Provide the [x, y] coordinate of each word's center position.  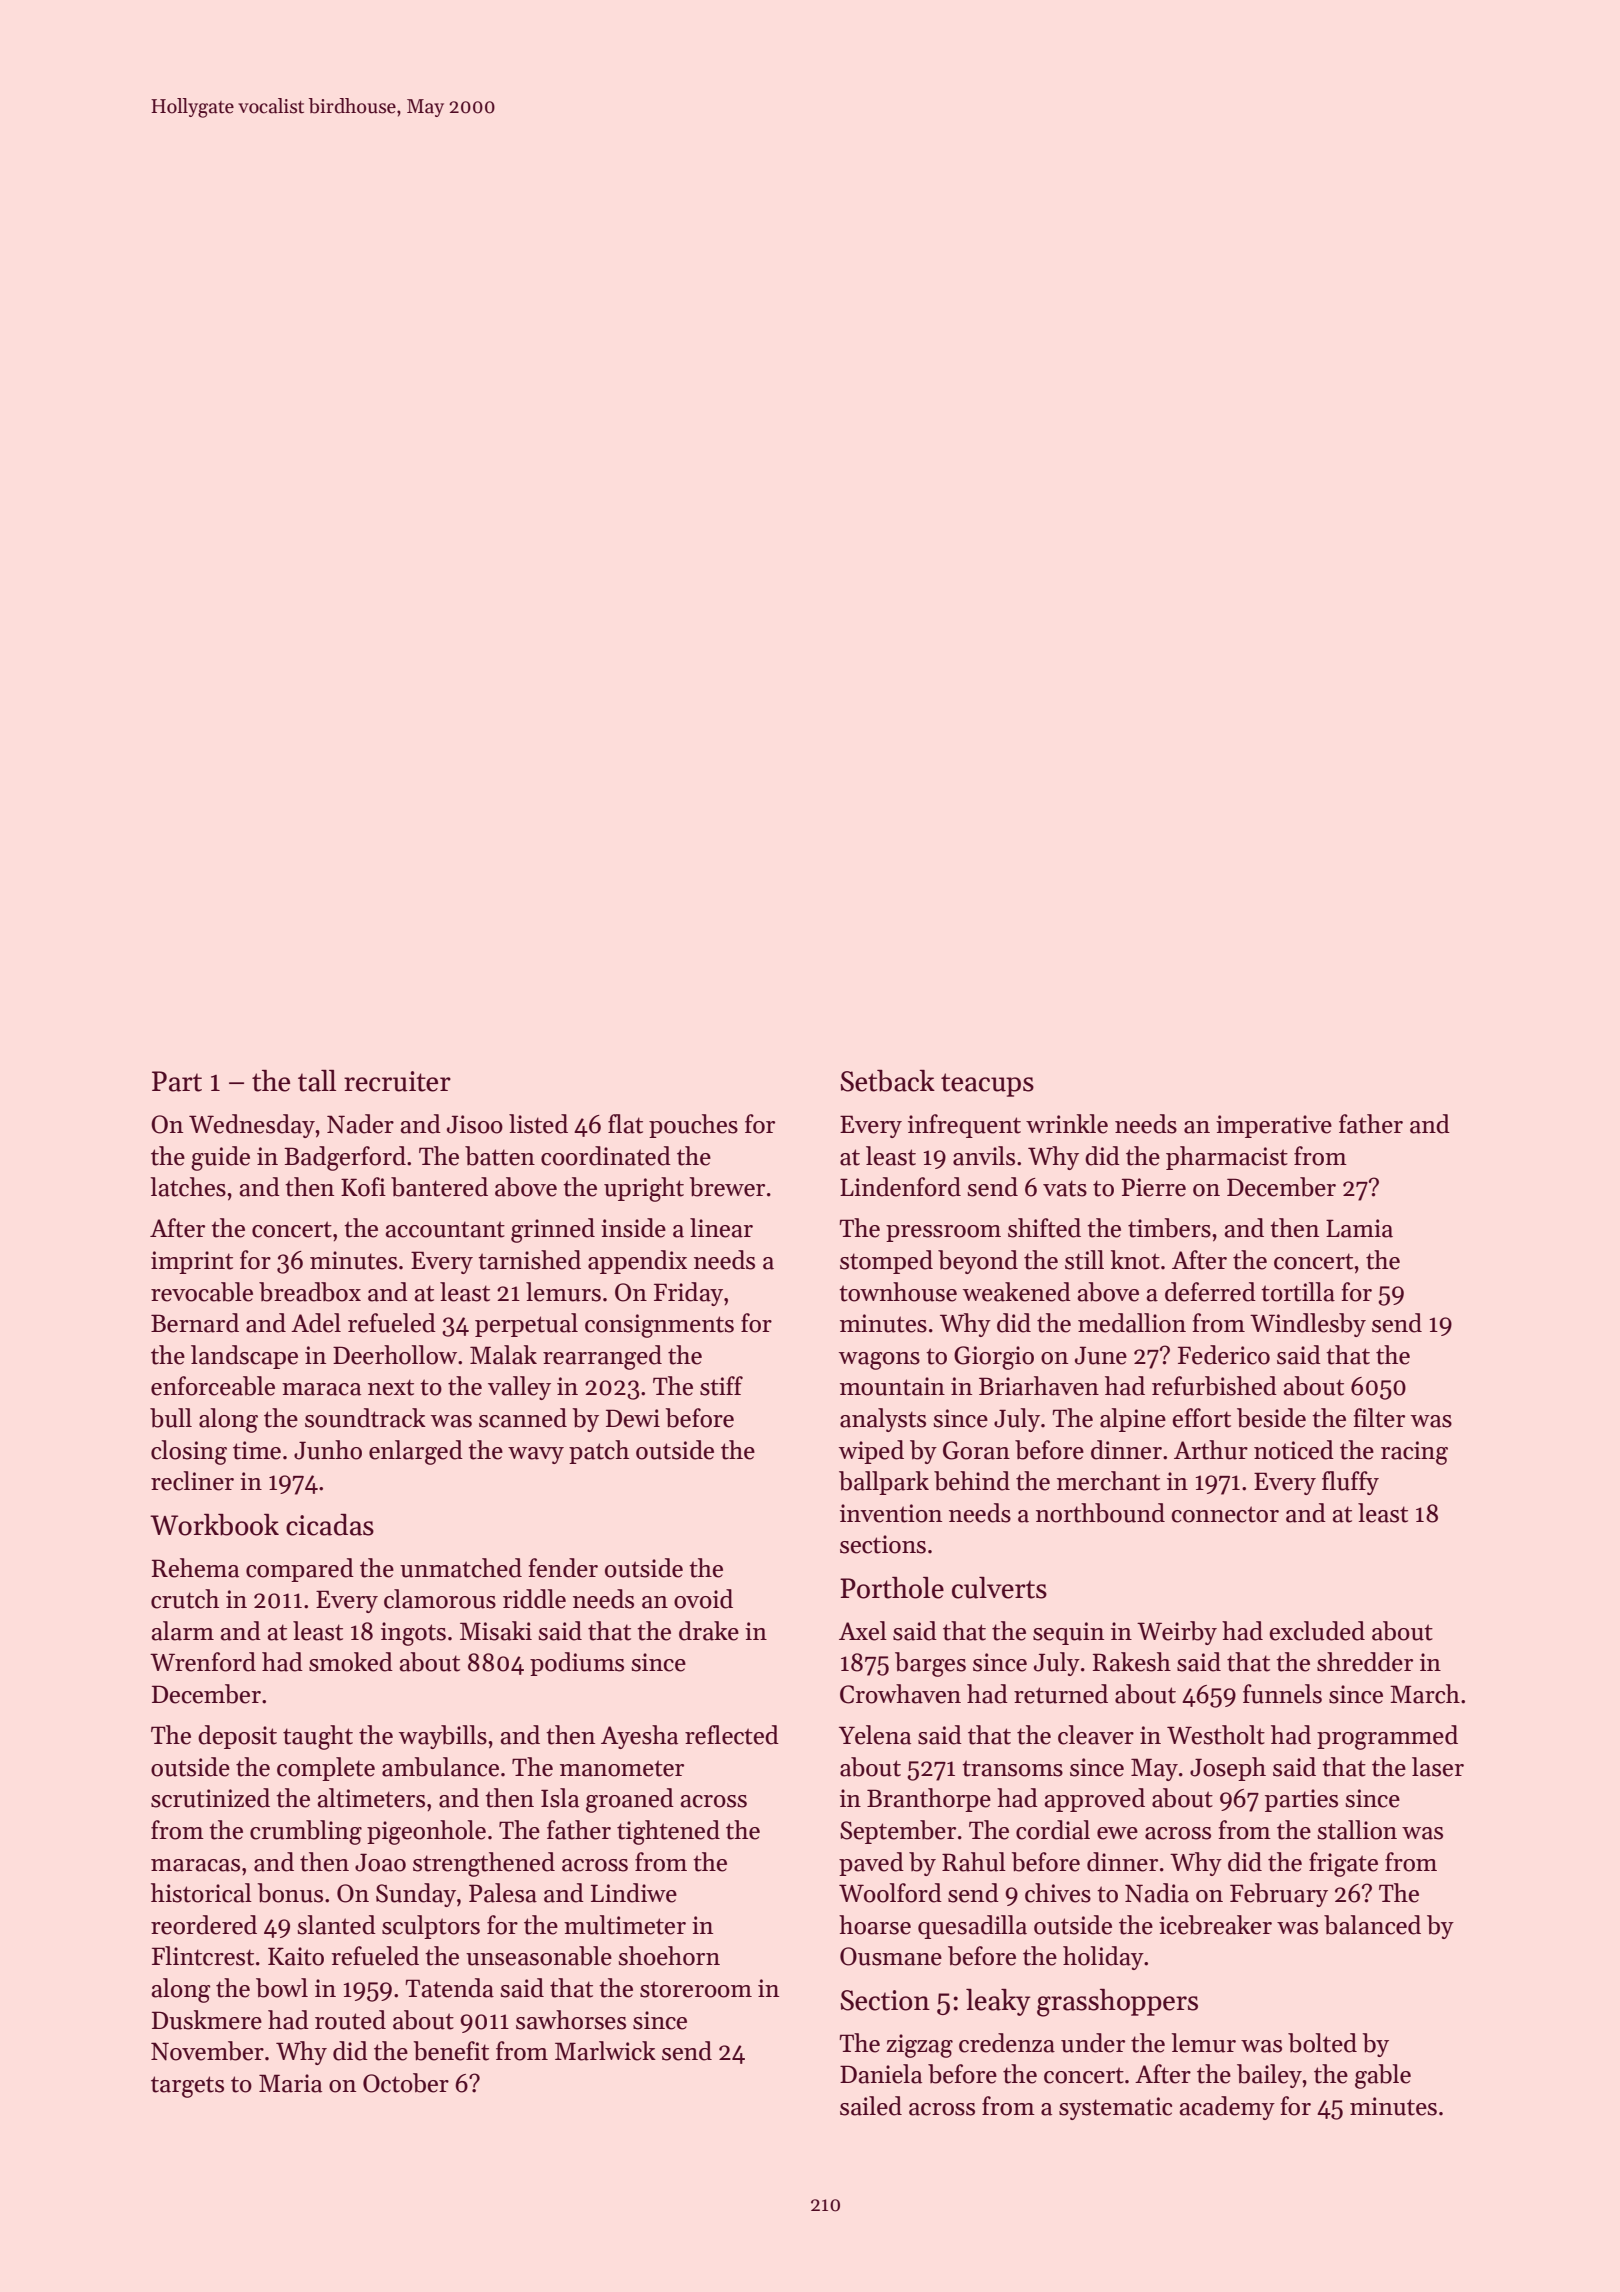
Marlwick [605, 2051]
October [406, 2083]
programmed [1387, 1737]
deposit [237, 1737]
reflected [732, 1735]
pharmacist [1227, 1158]
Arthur [1211, 1450]
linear [721, 1228]
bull [171, 1418]
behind [972, 1481]
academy [1227, 2108]
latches [188, 1187]
